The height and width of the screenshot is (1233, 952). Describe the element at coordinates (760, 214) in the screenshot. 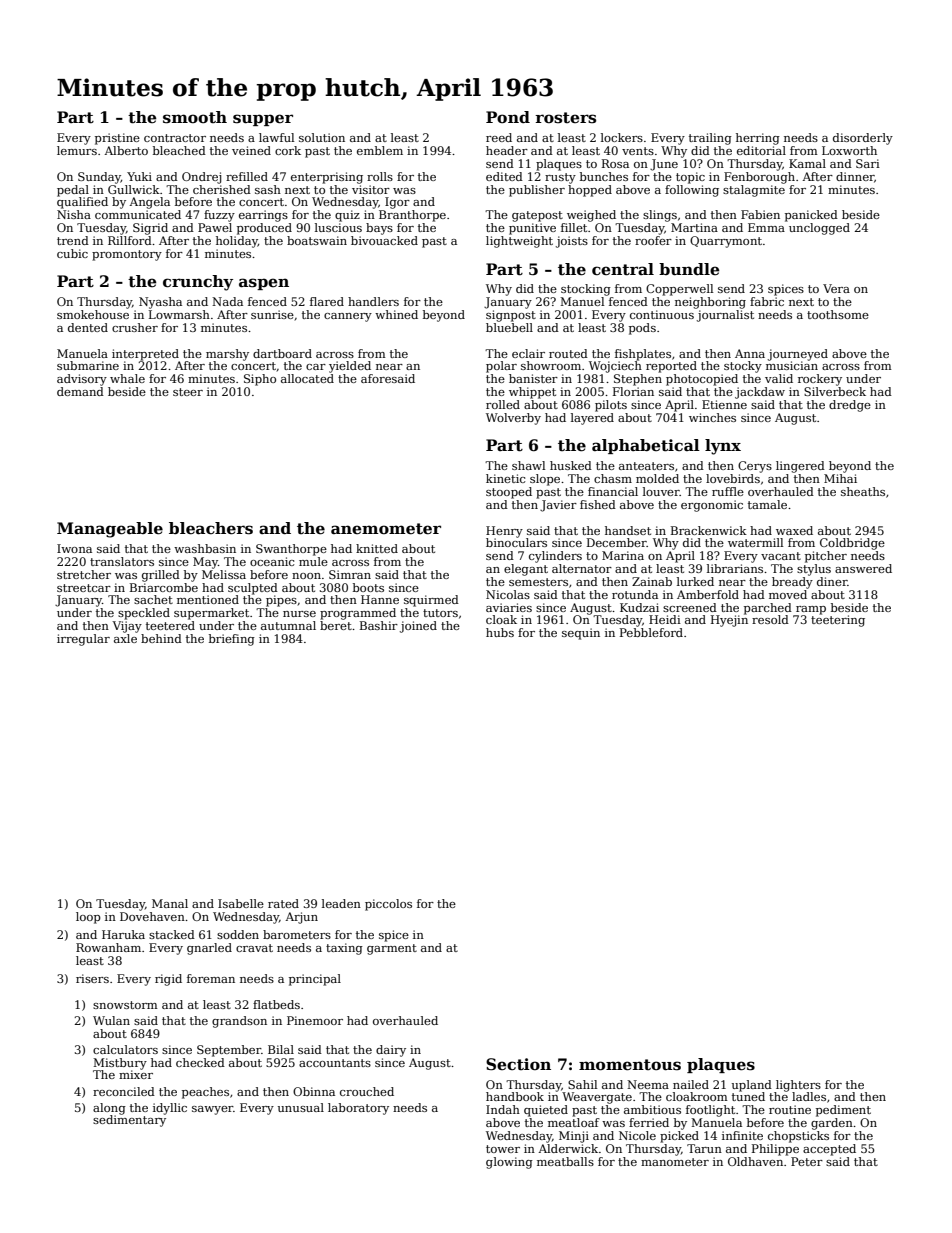

I see `Fabien` at that location.
